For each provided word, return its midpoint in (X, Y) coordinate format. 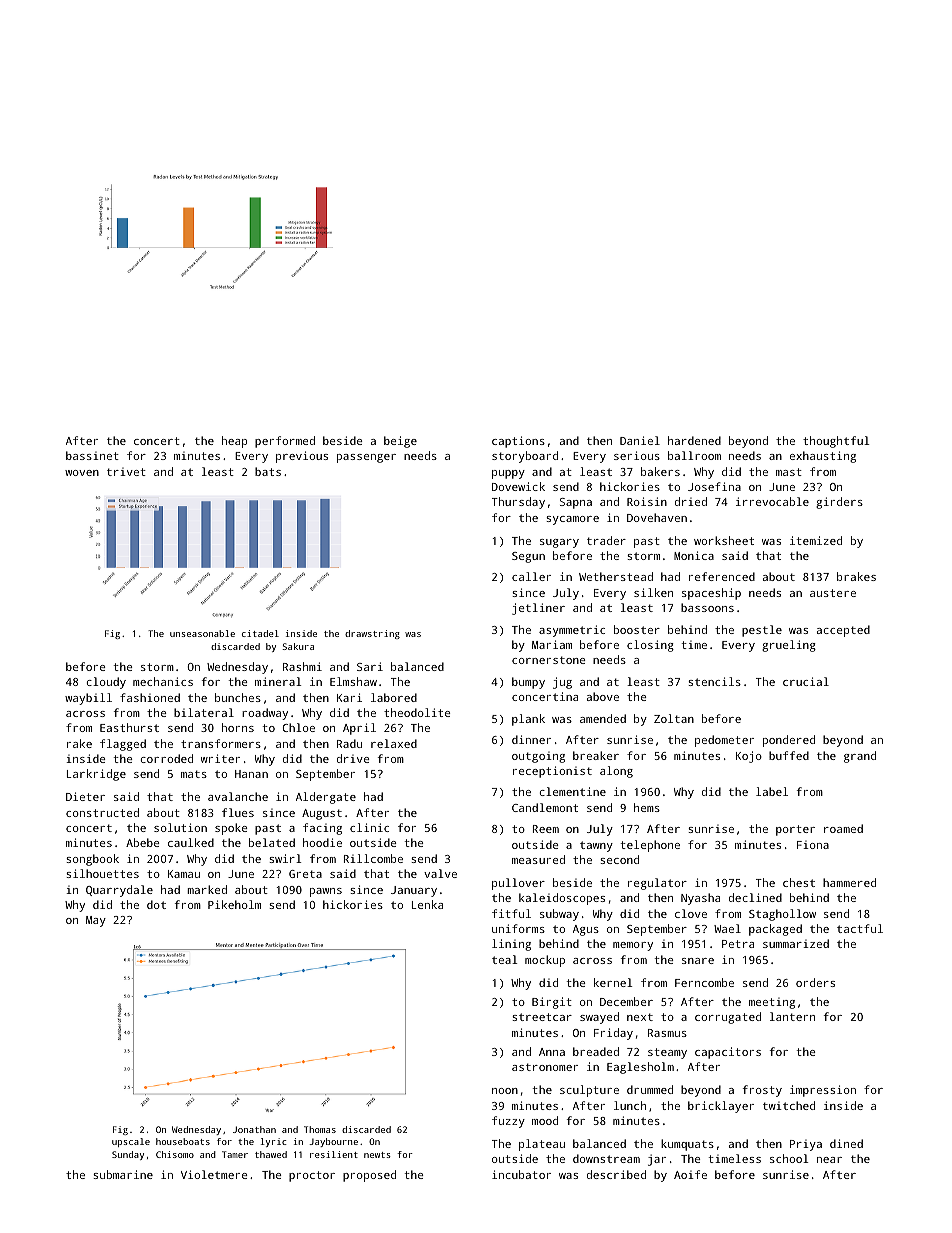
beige (400, 442)
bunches (238, 697)
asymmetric (572, 631)
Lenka (427, 904)
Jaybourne (333, 1142)
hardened (694, 440)
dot (156, 904)
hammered (849, 882)
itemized (816, 540)
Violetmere (214, 1174)
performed (285, 442)
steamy (667, 1053)
